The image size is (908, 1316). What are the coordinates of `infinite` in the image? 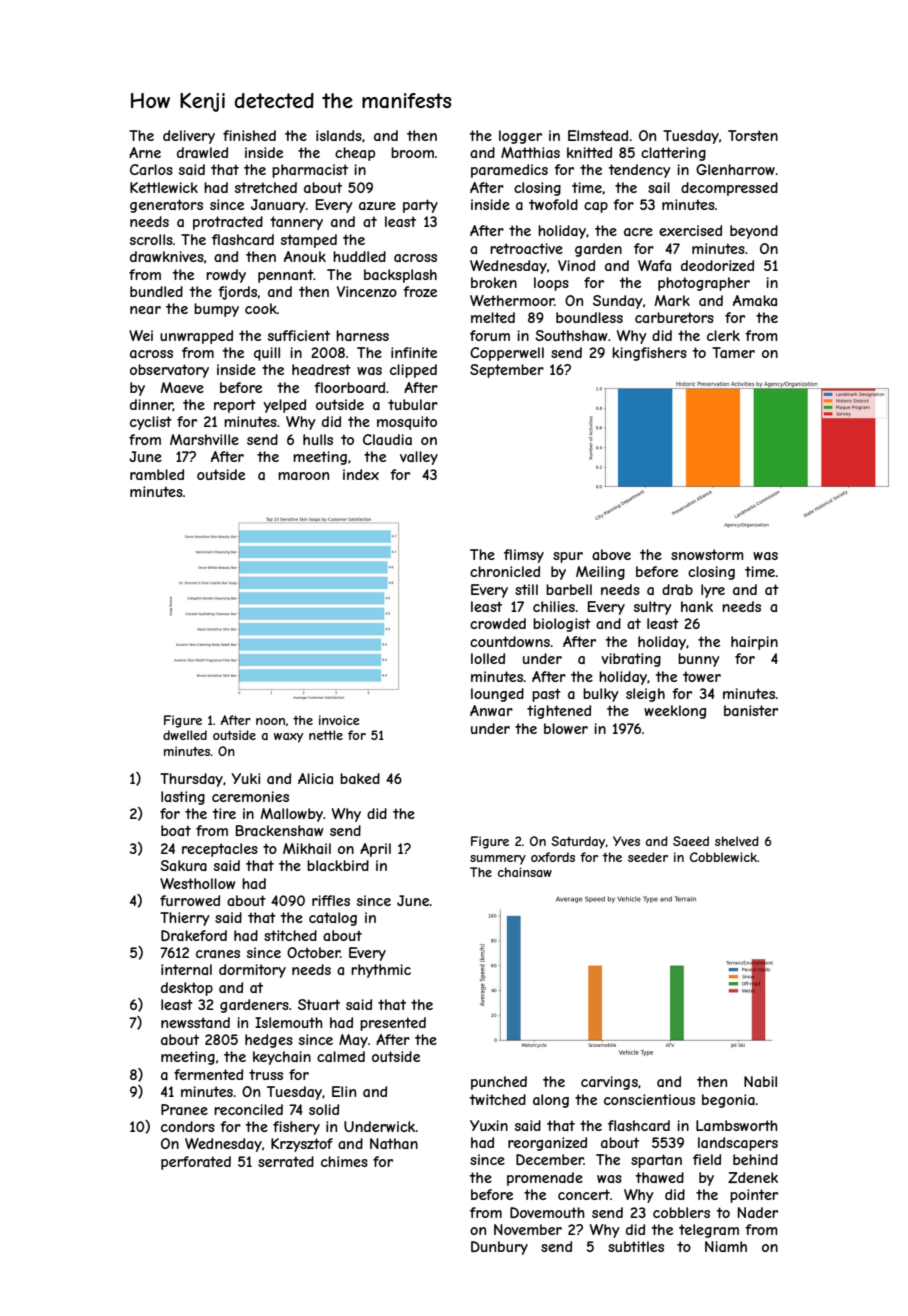 It's located at (414, 352).
